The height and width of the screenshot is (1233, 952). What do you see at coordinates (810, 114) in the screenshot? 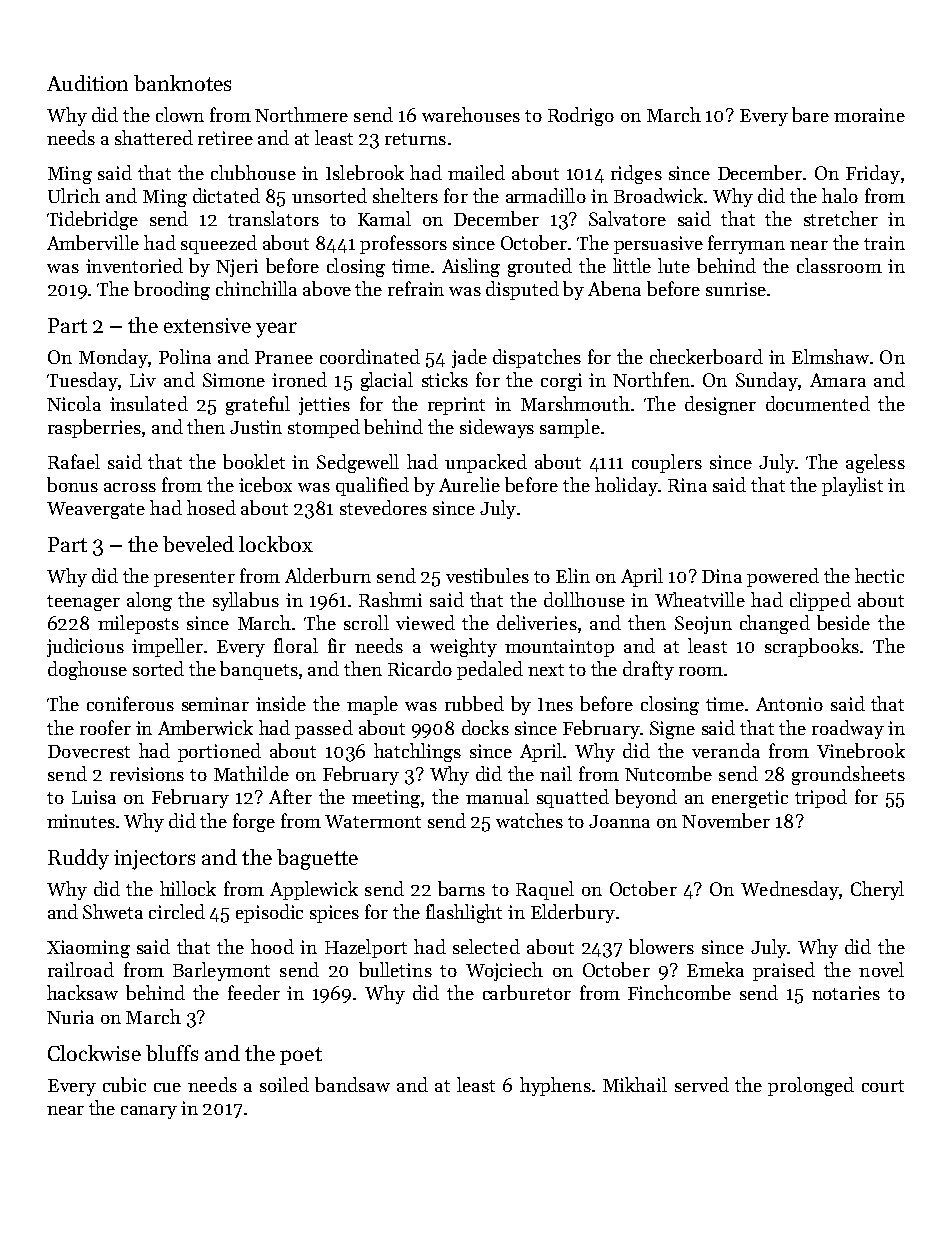
I see `bare` at bounding box center [810, 114].
